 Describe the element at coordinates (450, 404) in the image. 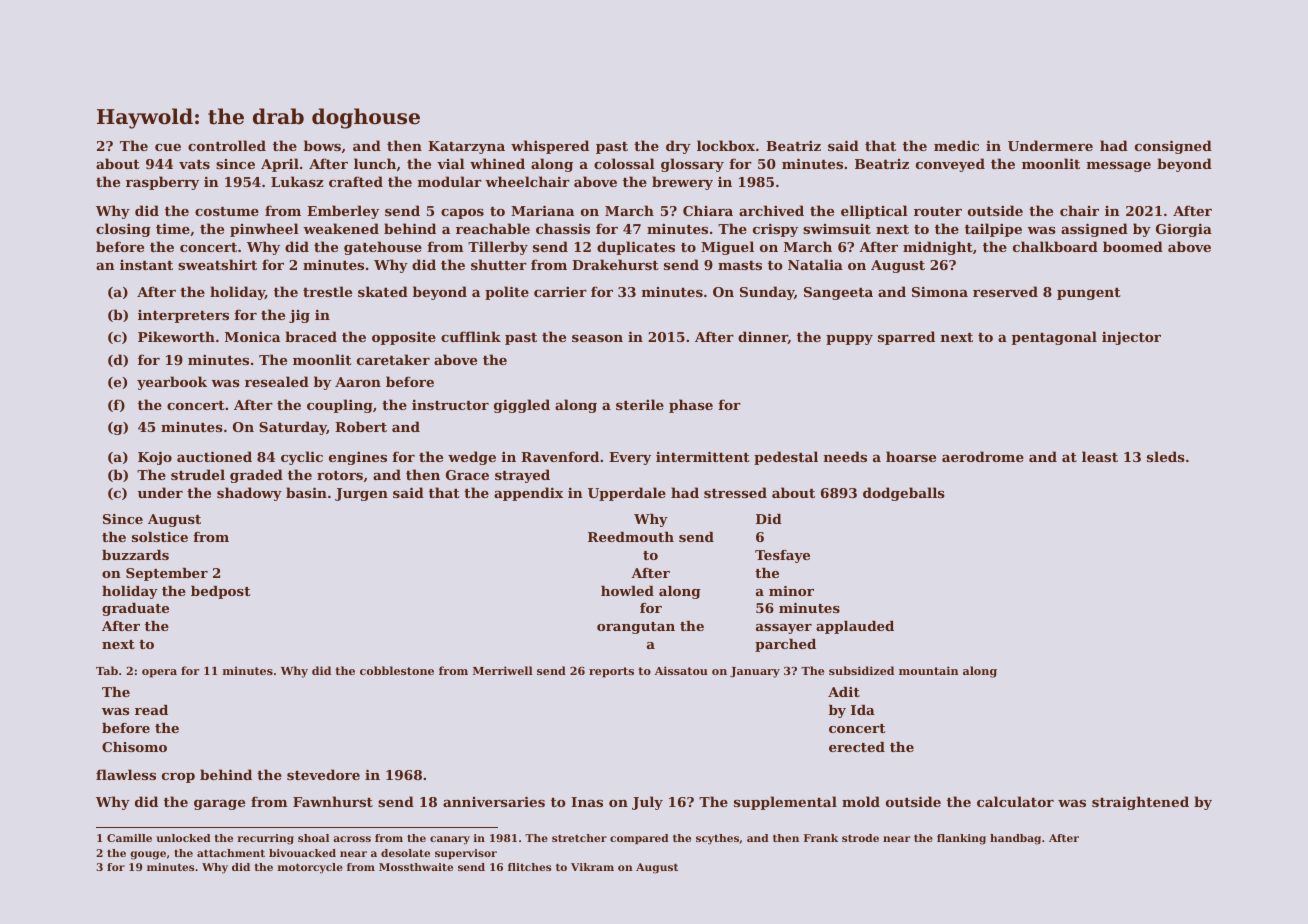

I see `instructor` at that location.
